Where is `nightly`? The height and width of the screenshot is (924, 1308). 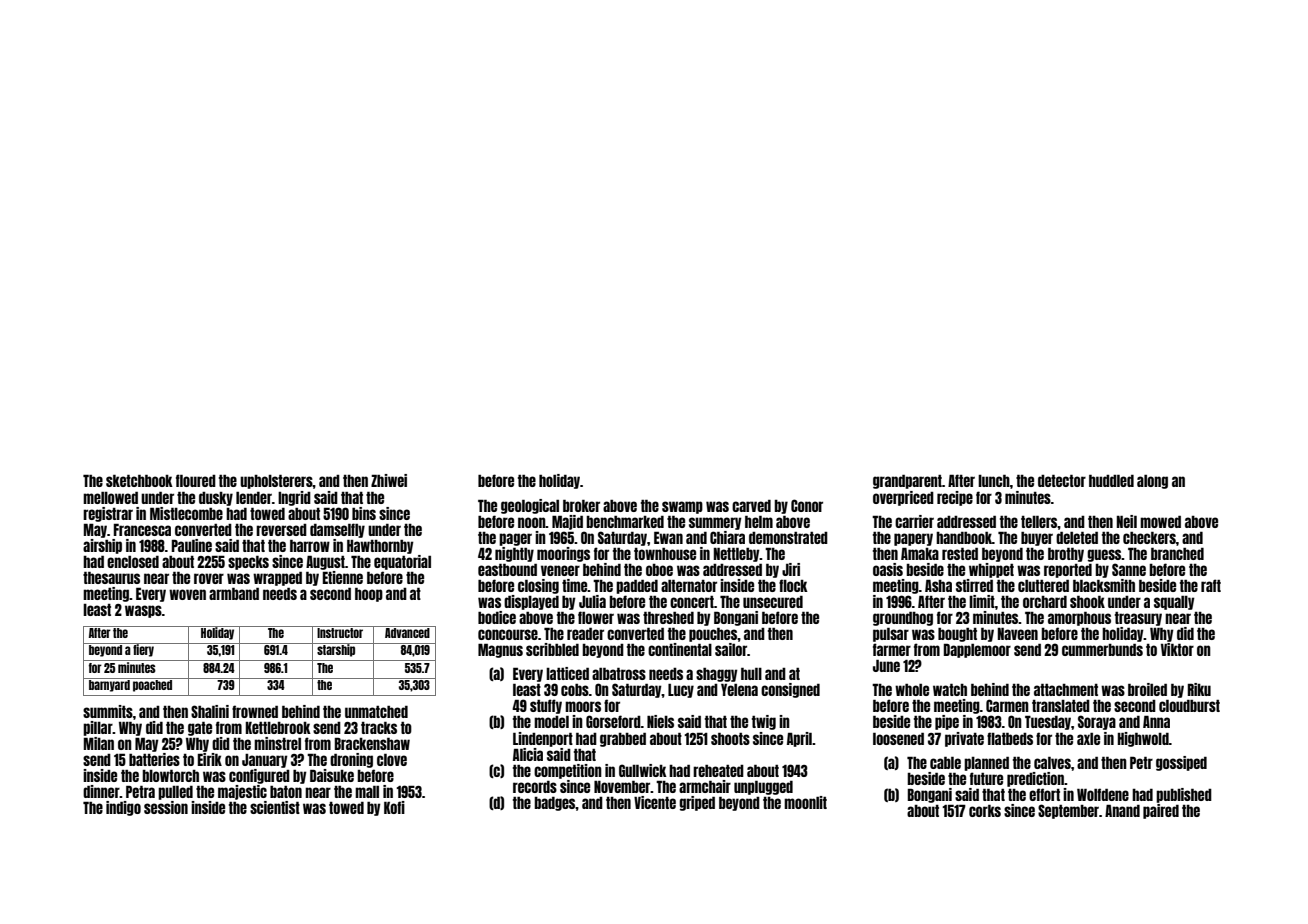 nightly is located at coordinates (514, 554).
